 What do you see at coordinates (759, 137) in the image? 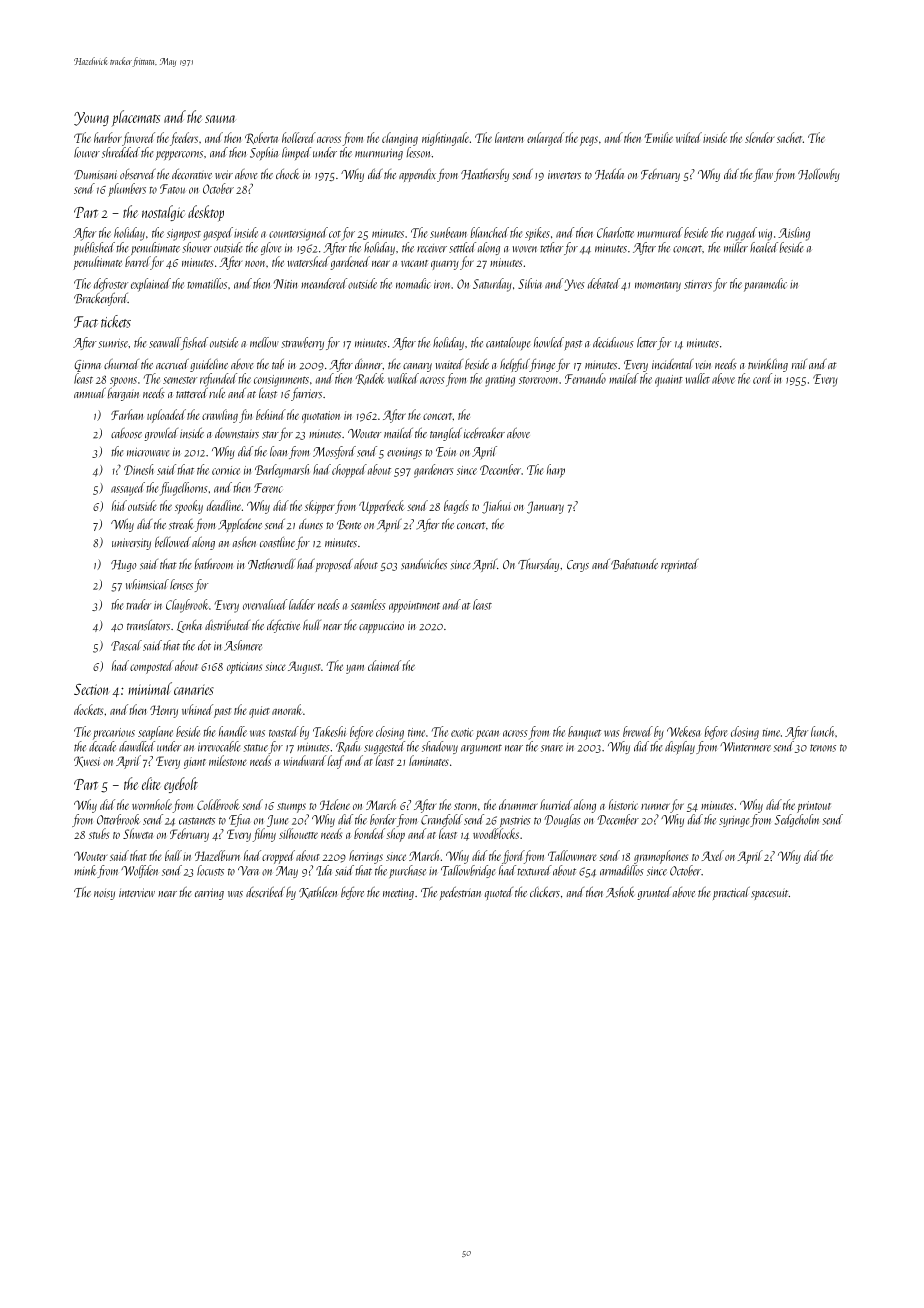
I see `slender` at bounding box center [759, 137].
